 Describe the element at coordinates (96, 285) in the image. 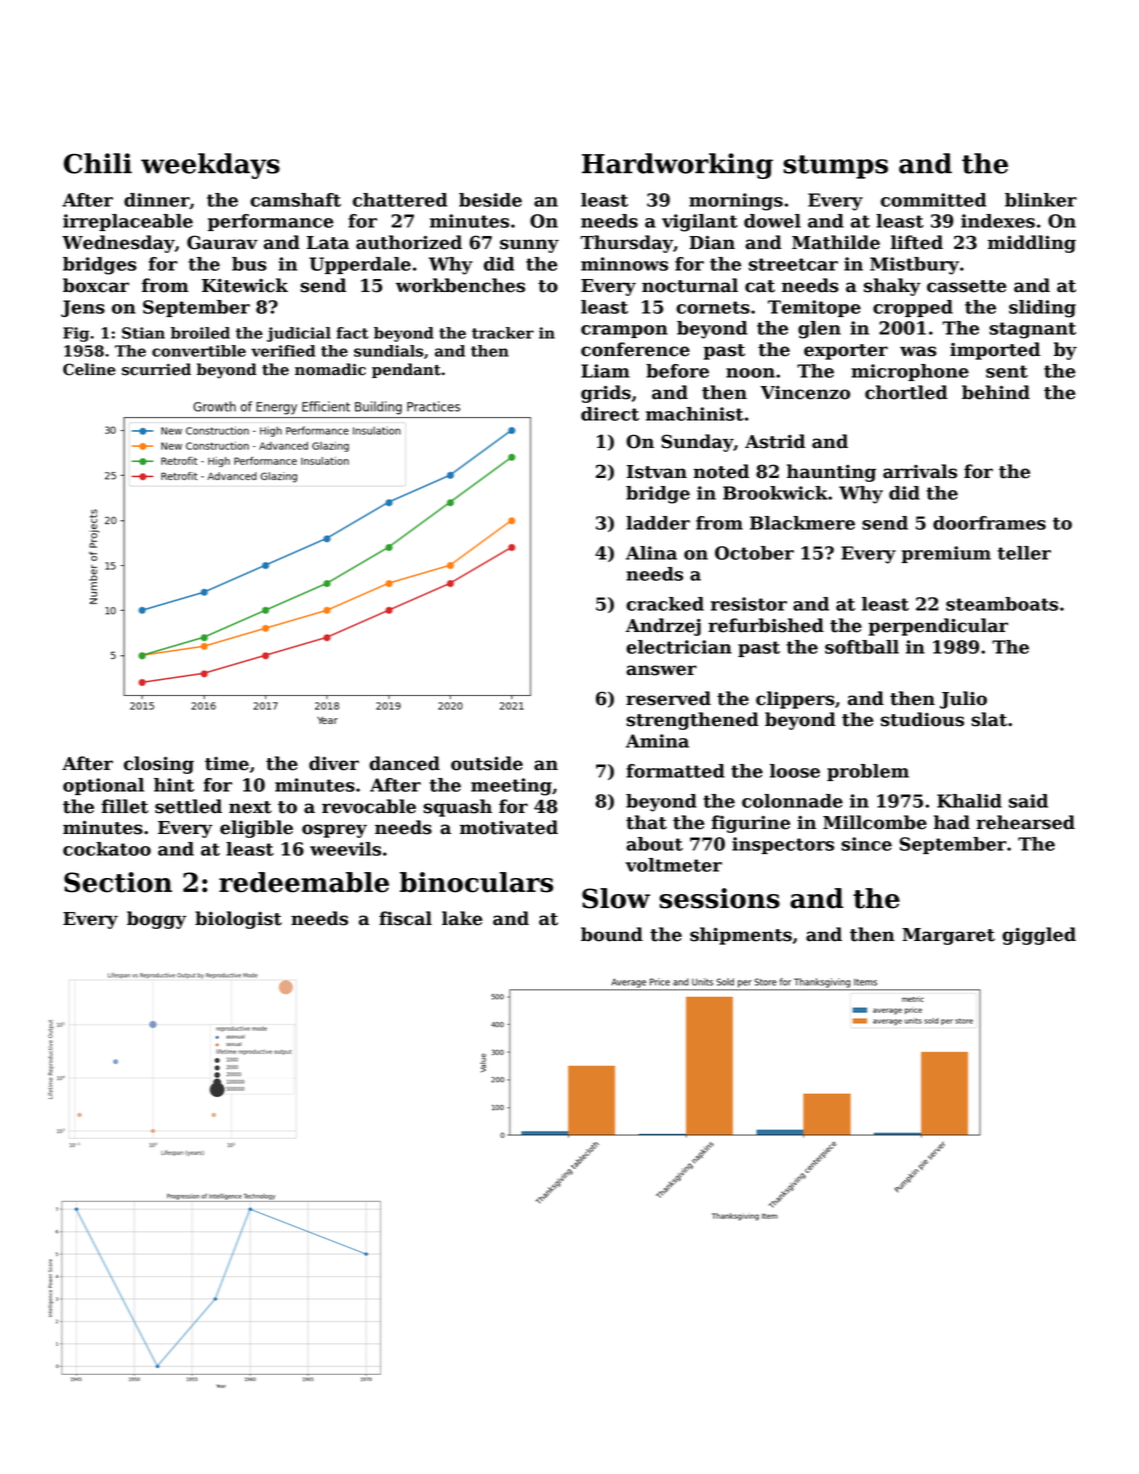

I see `boxcar` at that location.
